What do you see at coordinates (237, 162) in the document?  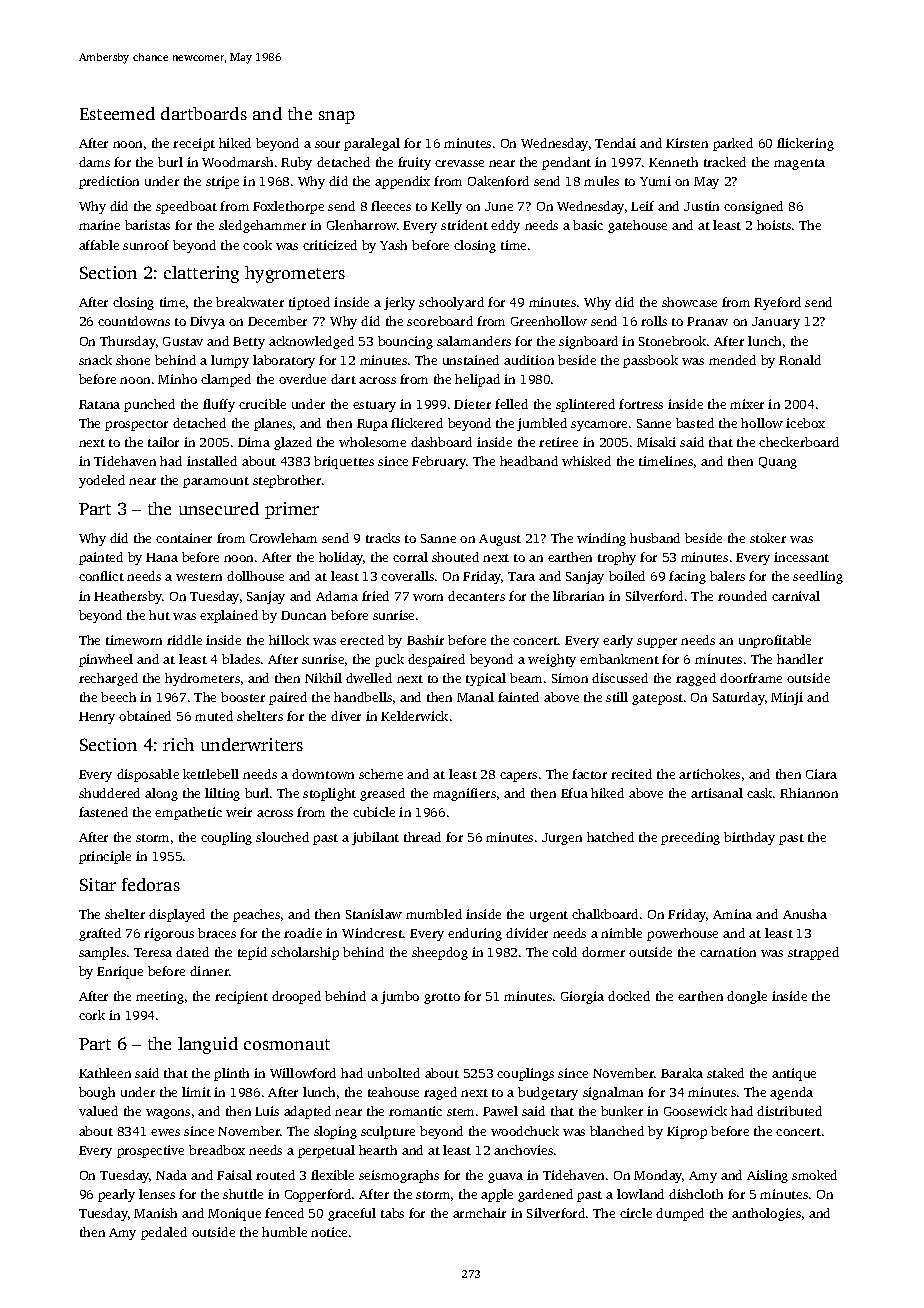 I see `Woodmarsh` at bounding box center [237, 162].
